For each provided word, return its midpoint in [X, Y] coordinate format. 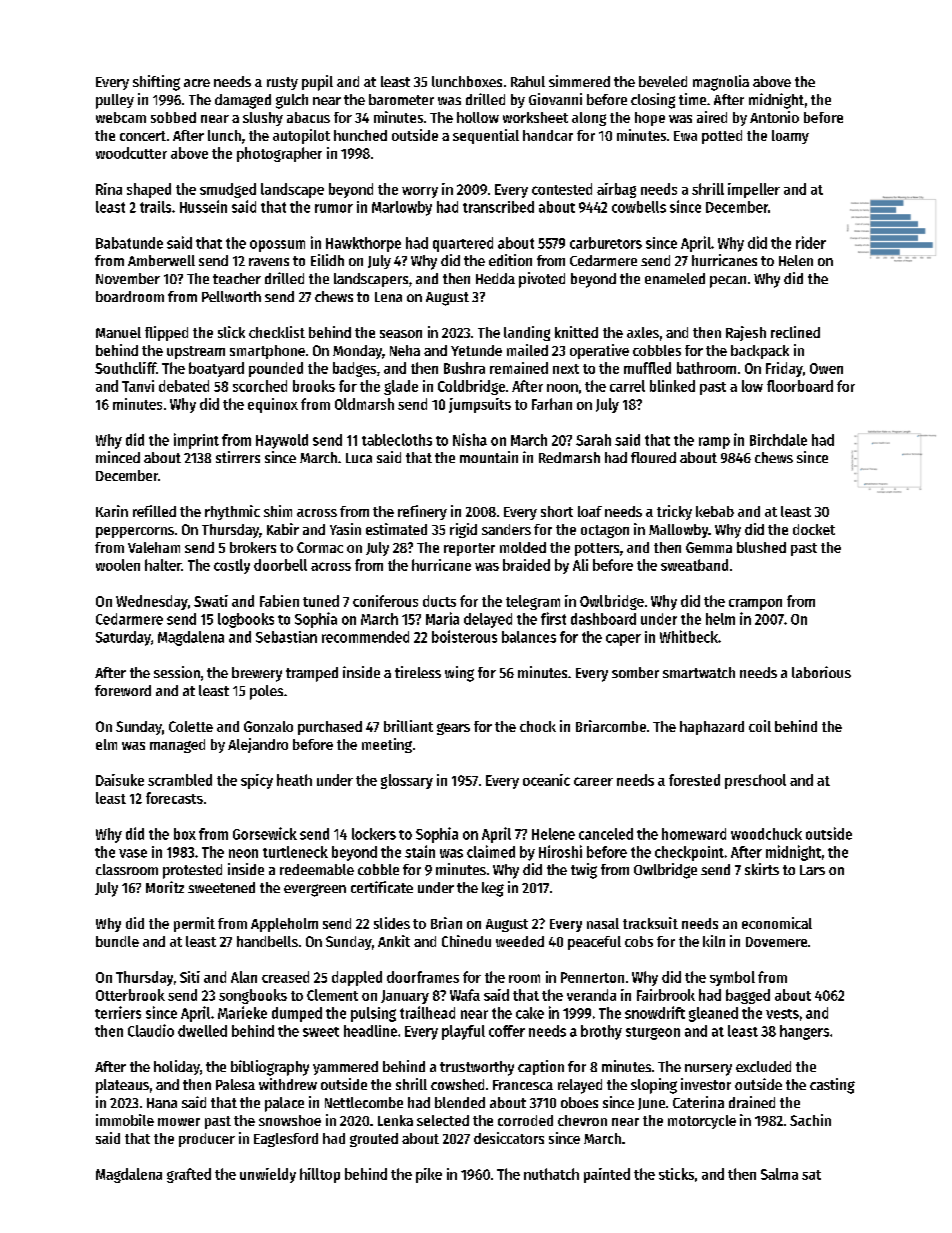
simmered [579, 81]
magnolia [721, 83]
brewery [257, 674]
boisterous [464, 636]
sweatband [694, 565]
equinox [273, 405]
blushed [761, 547]
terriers [118, 1012]
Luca [359, 458]
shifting [156, 83]
